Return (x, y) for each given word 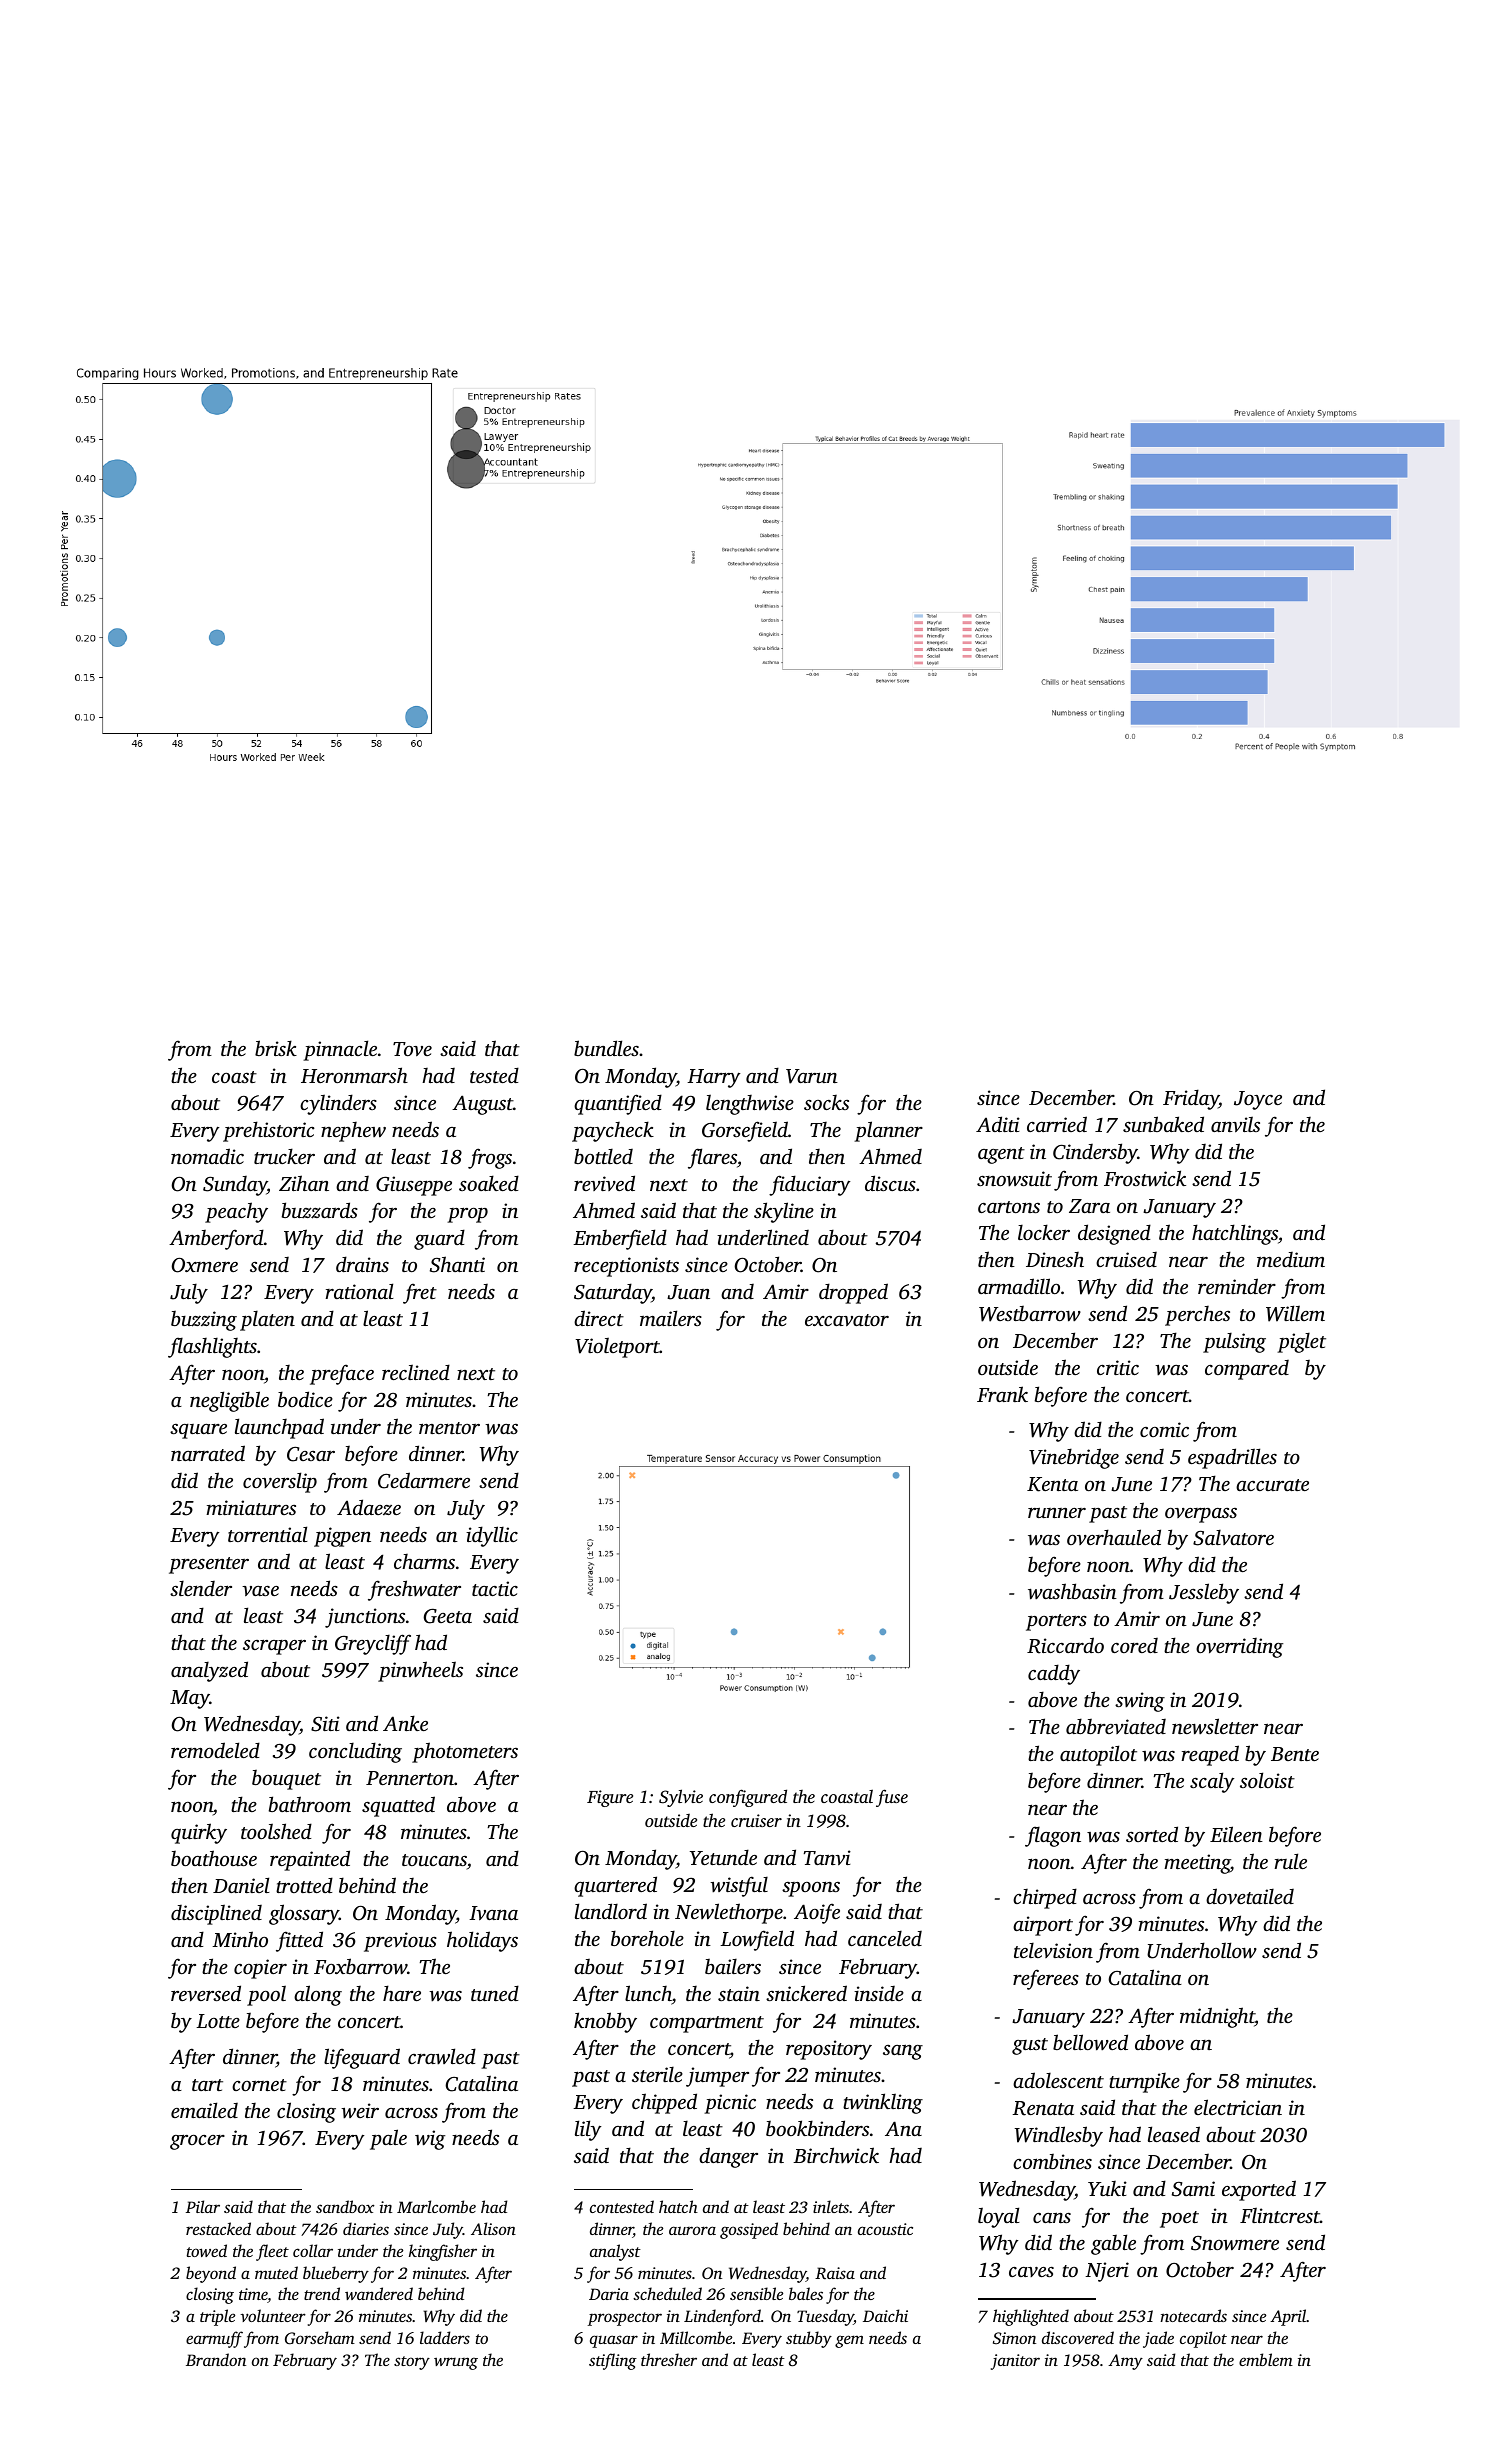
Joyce (1258, 1100)
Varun (812, 1076)
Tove (412, 1049)
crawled (442, 2056)
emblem (1266, 2359)
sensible (756, 2293)
